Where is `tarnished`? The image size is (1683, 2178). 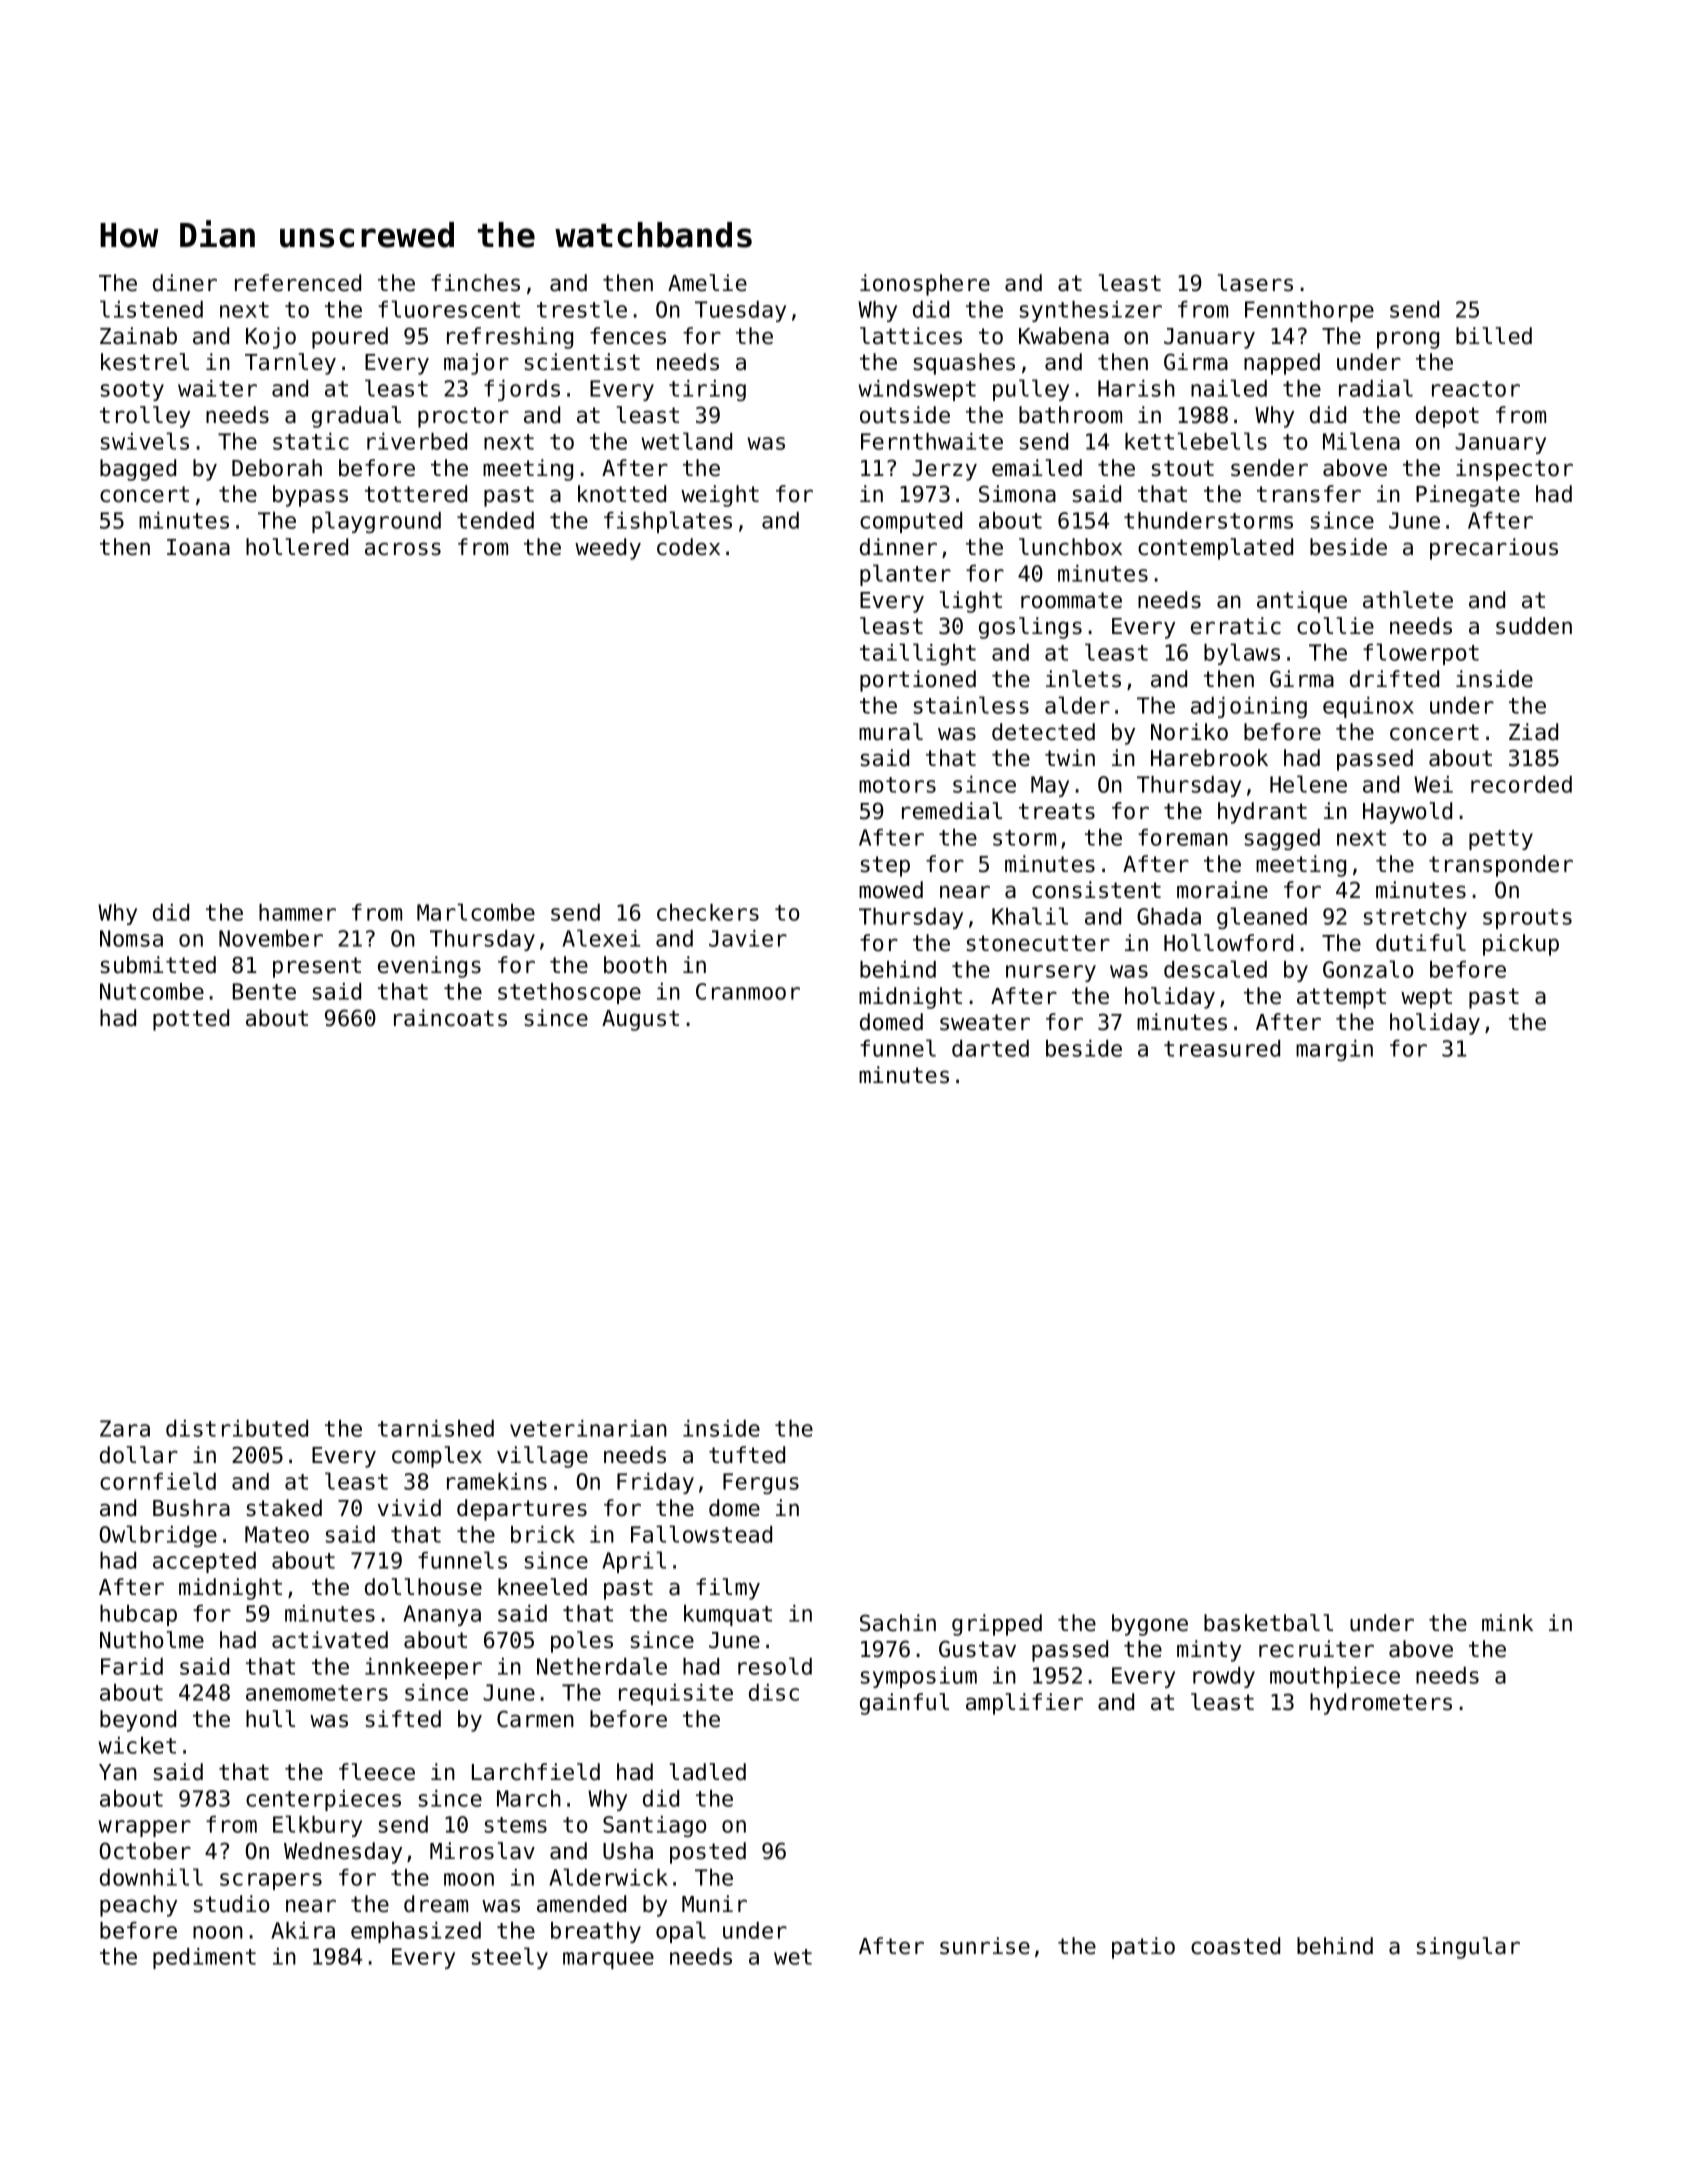
tarnished is located at coordinates (436, 1428).
